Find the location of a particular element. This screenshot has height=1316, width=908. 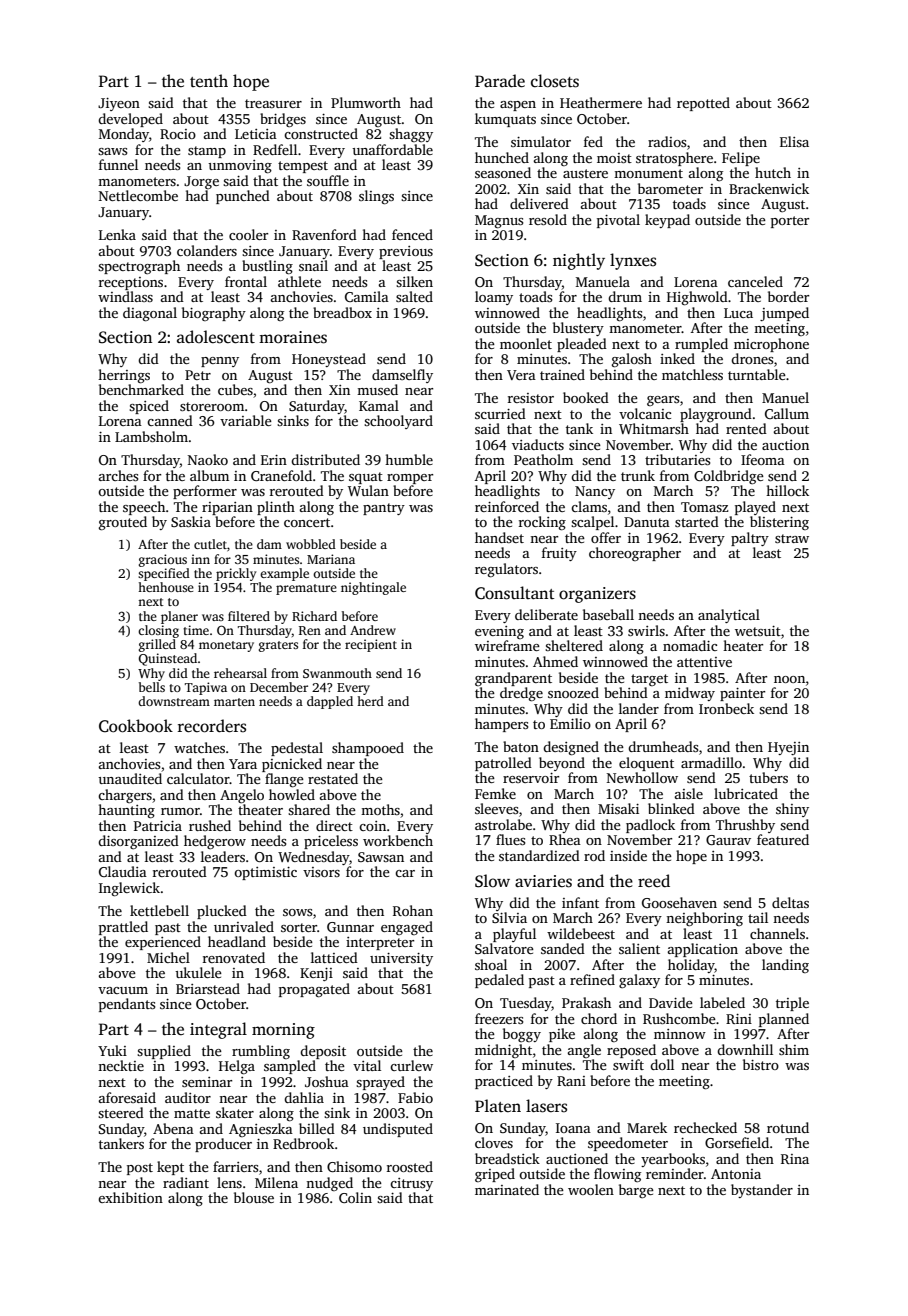

marten is located at coordinates (234, 702).
